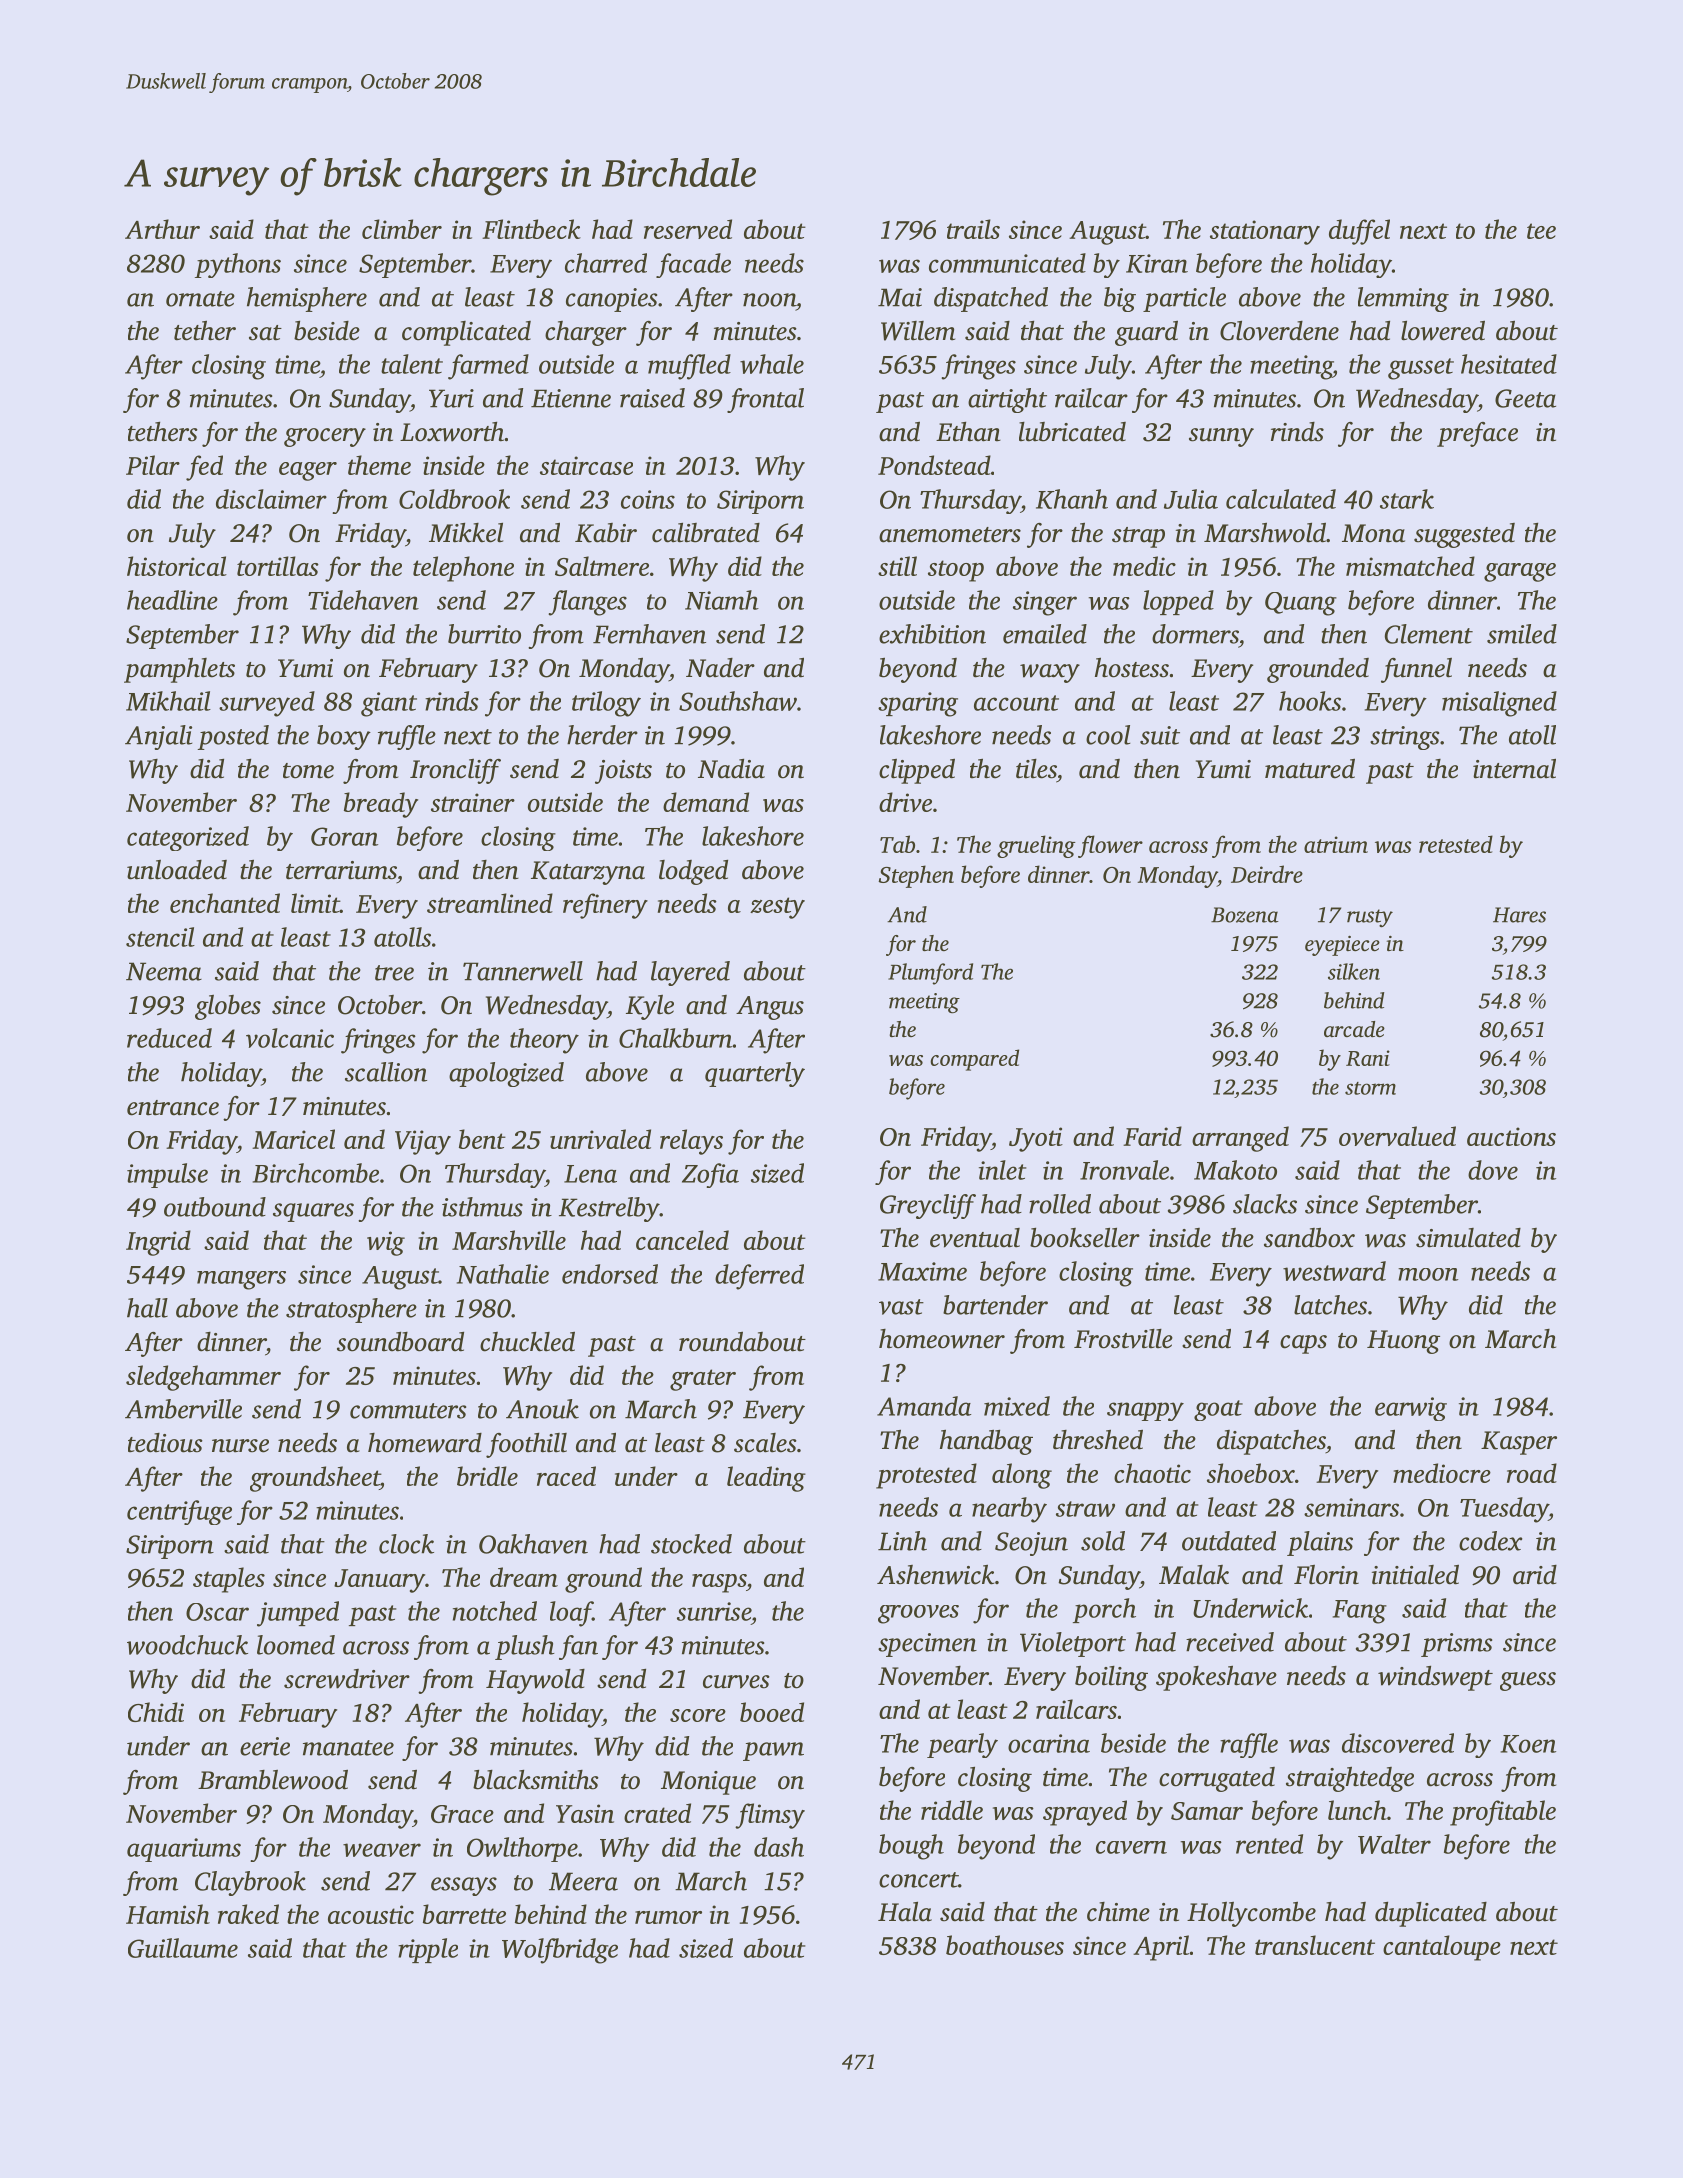 This screenshot has height=2178, width=1683. What do you see at coordinates (386, 1072) in the screenshot?
I see `scallion` at bounding box center [386, 1072].
